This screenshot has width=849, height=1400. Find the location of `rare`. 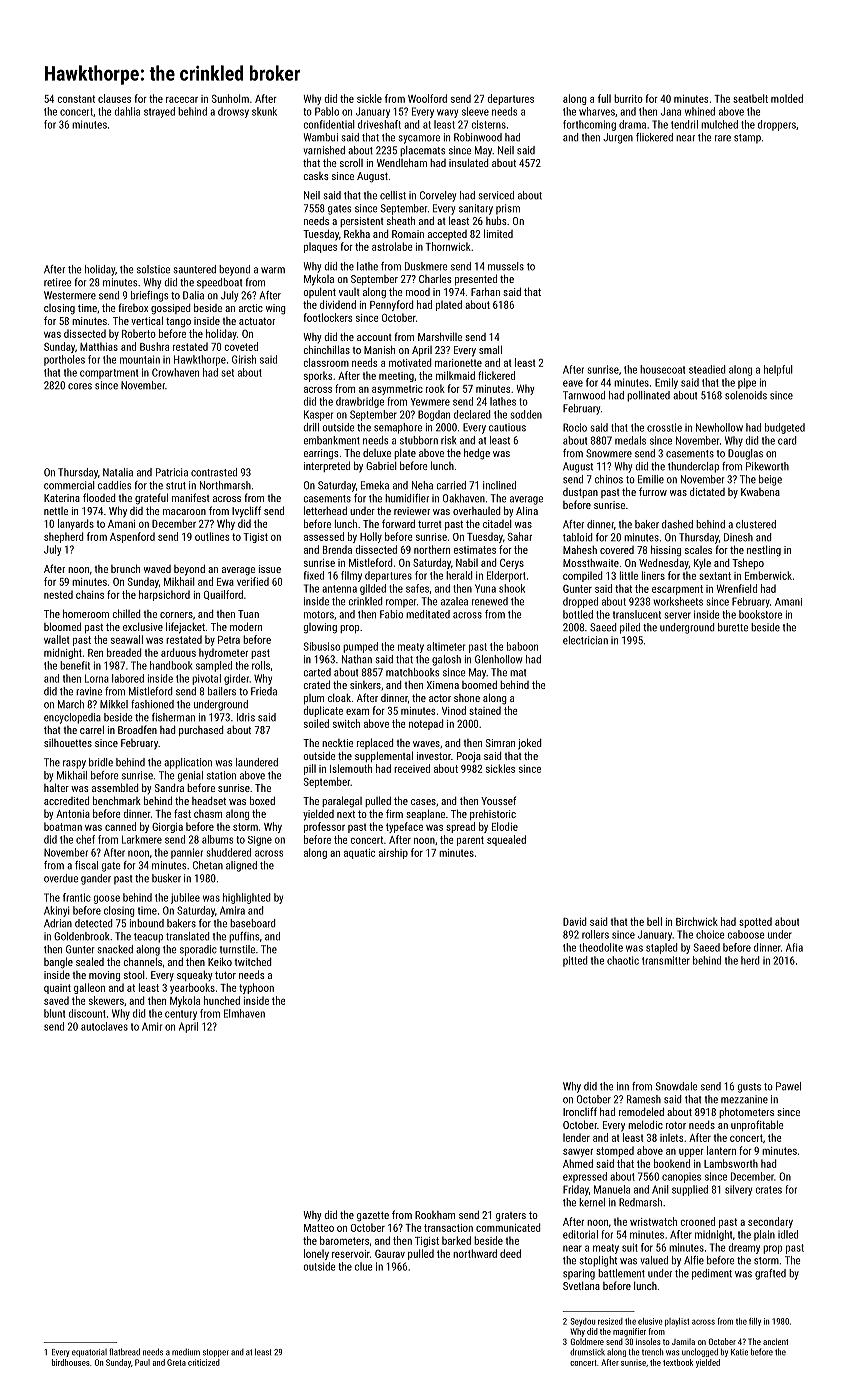

rare is located at coordinates (723, 138).
